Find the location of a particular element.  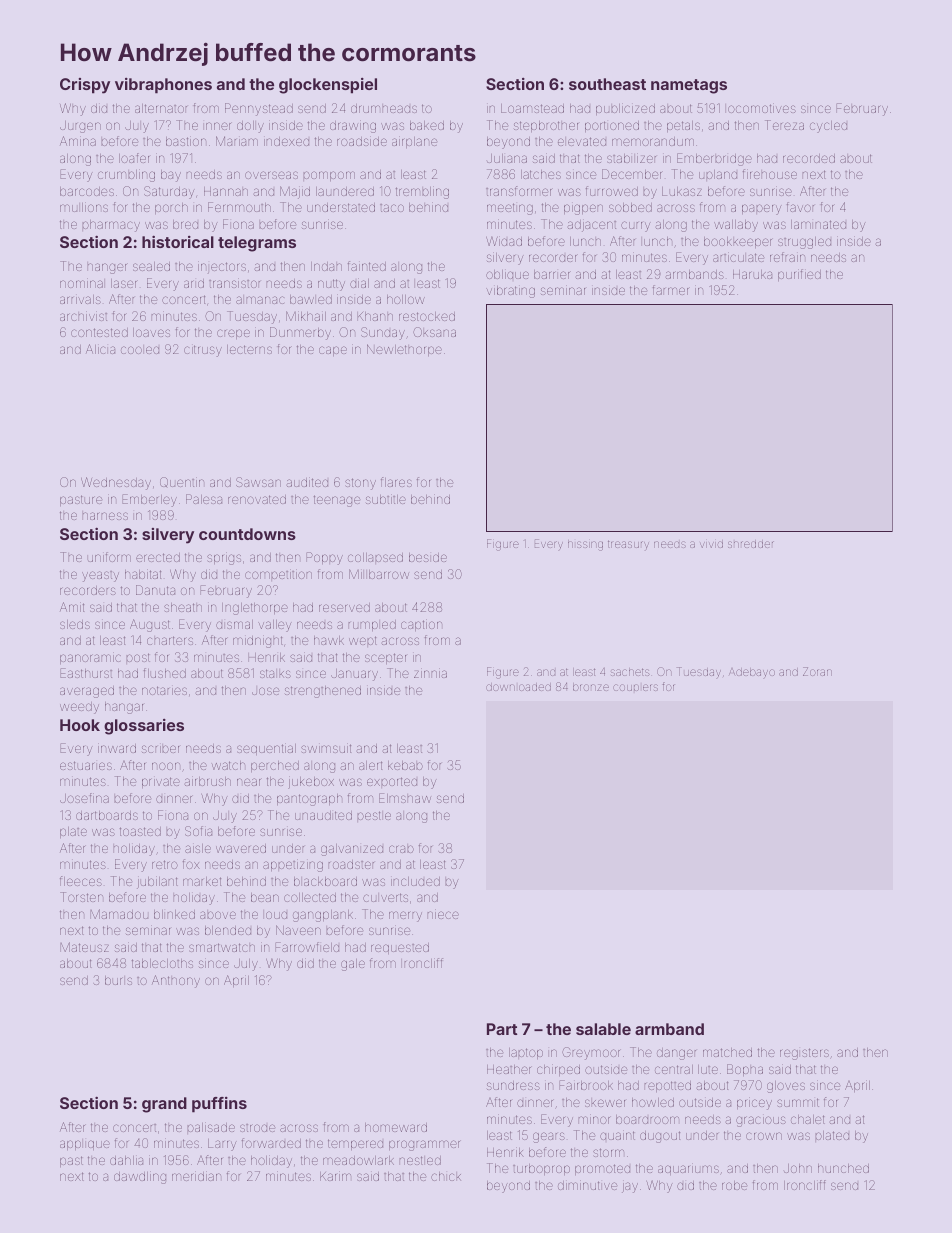

dawdling is located at coordinates (140, 1177).
